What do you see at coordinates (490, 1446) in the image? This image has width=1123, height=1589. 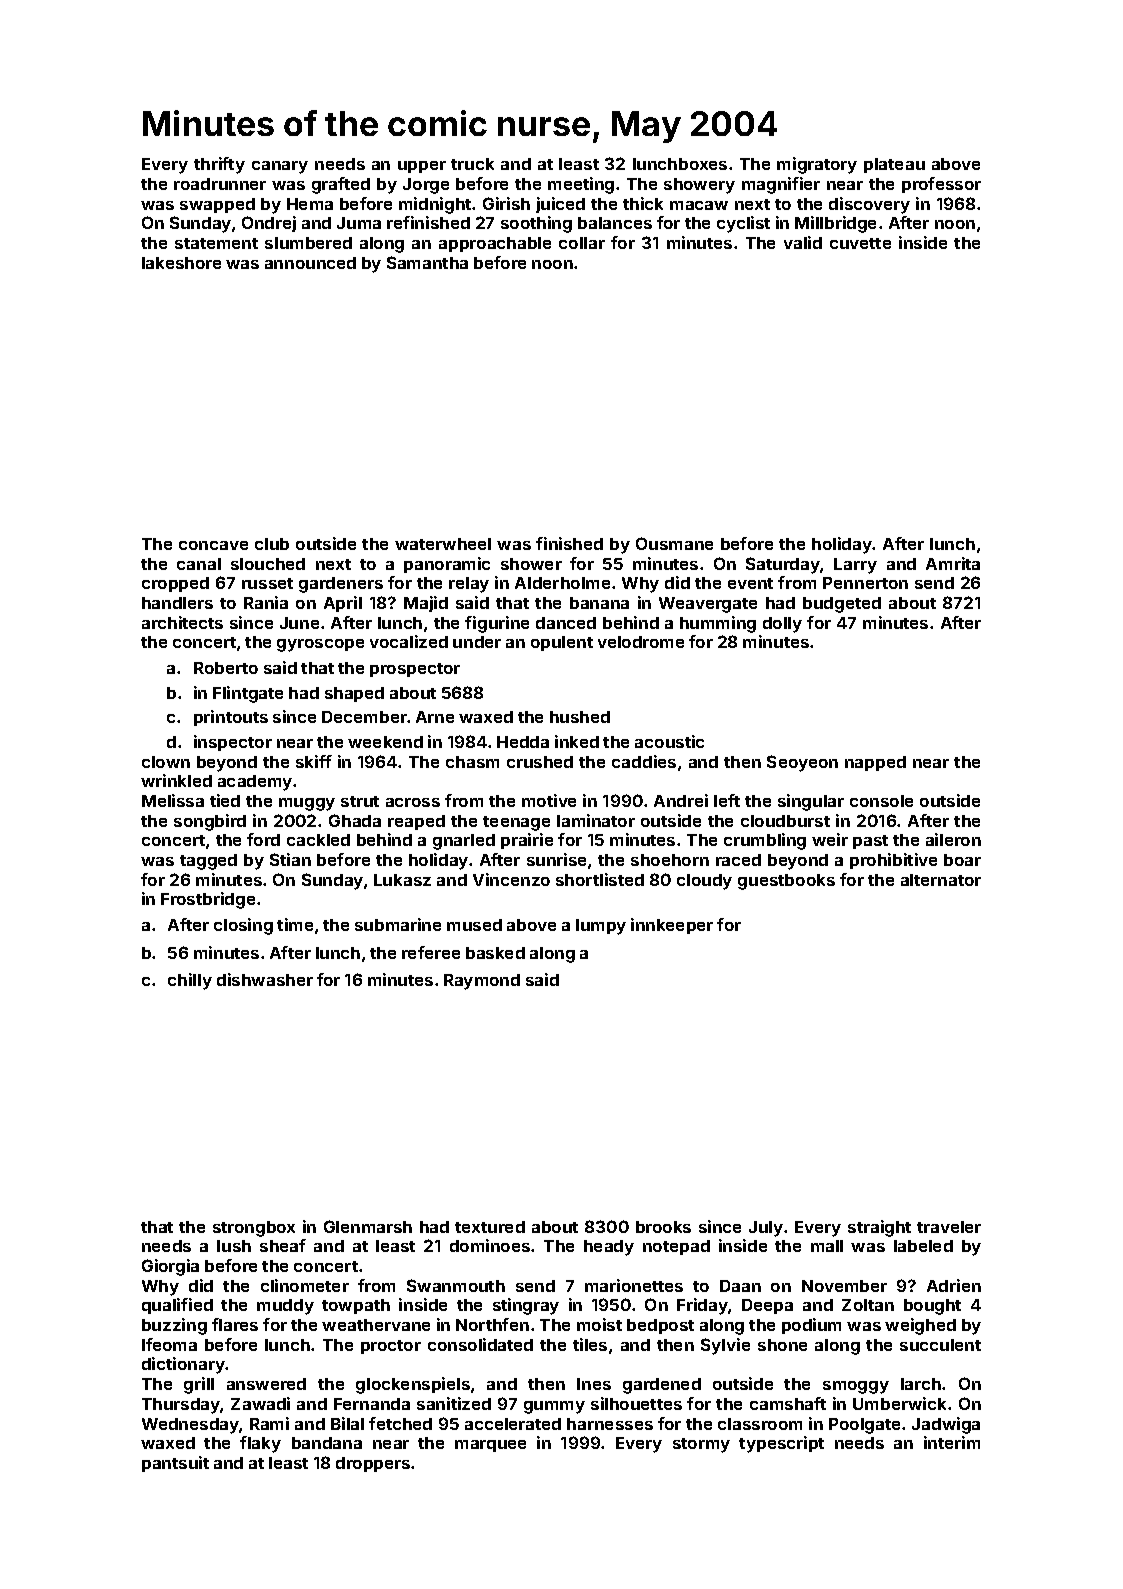 I see `marquee` at bounding box center [490, 1446].
